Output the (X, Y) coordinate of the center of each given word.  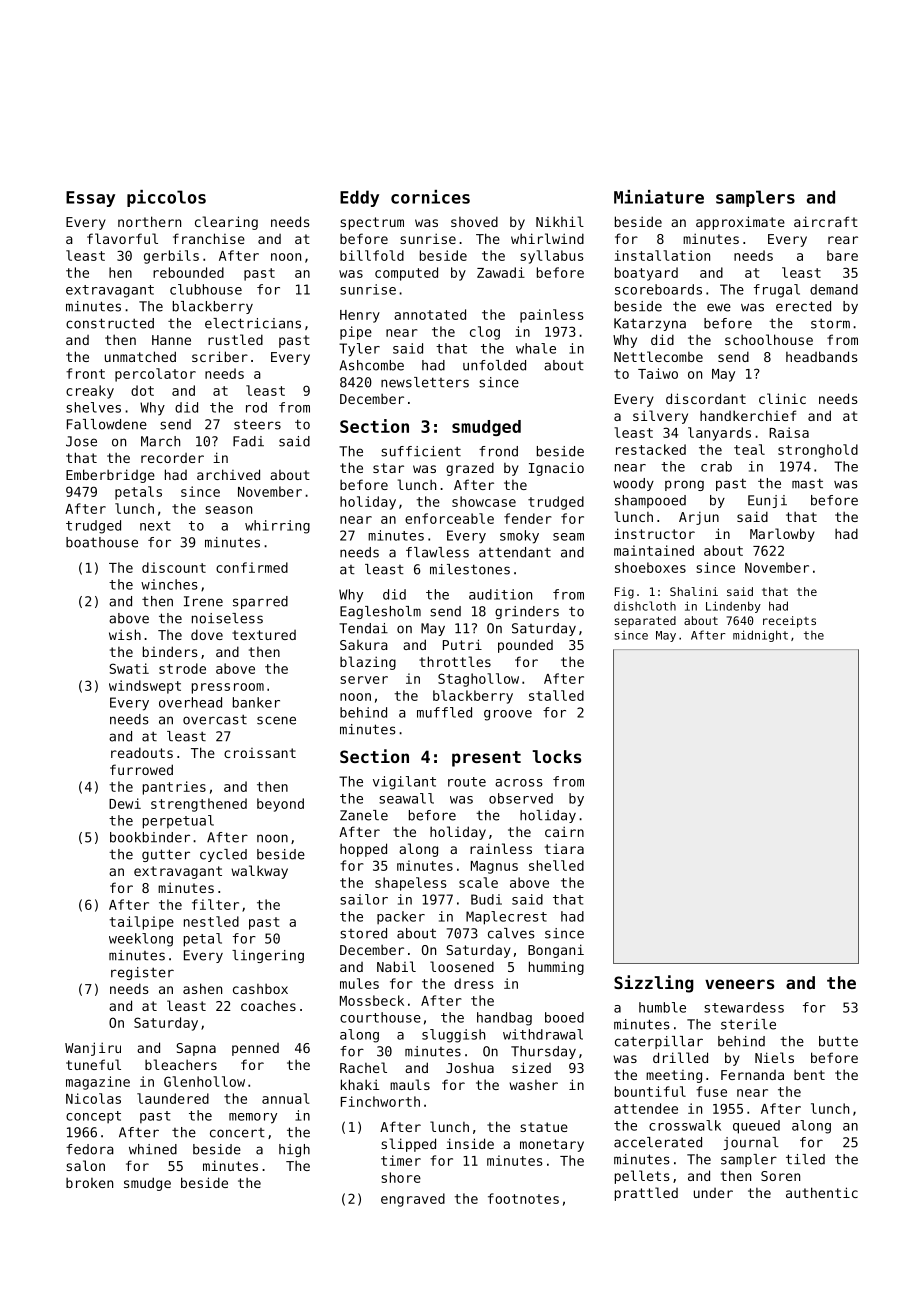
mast (807, 483)
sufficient (421, 451)
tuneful (93, 1064)
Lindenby (733, 607)
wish (125, 634)
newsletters (425, 382)
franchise (209, 238)
